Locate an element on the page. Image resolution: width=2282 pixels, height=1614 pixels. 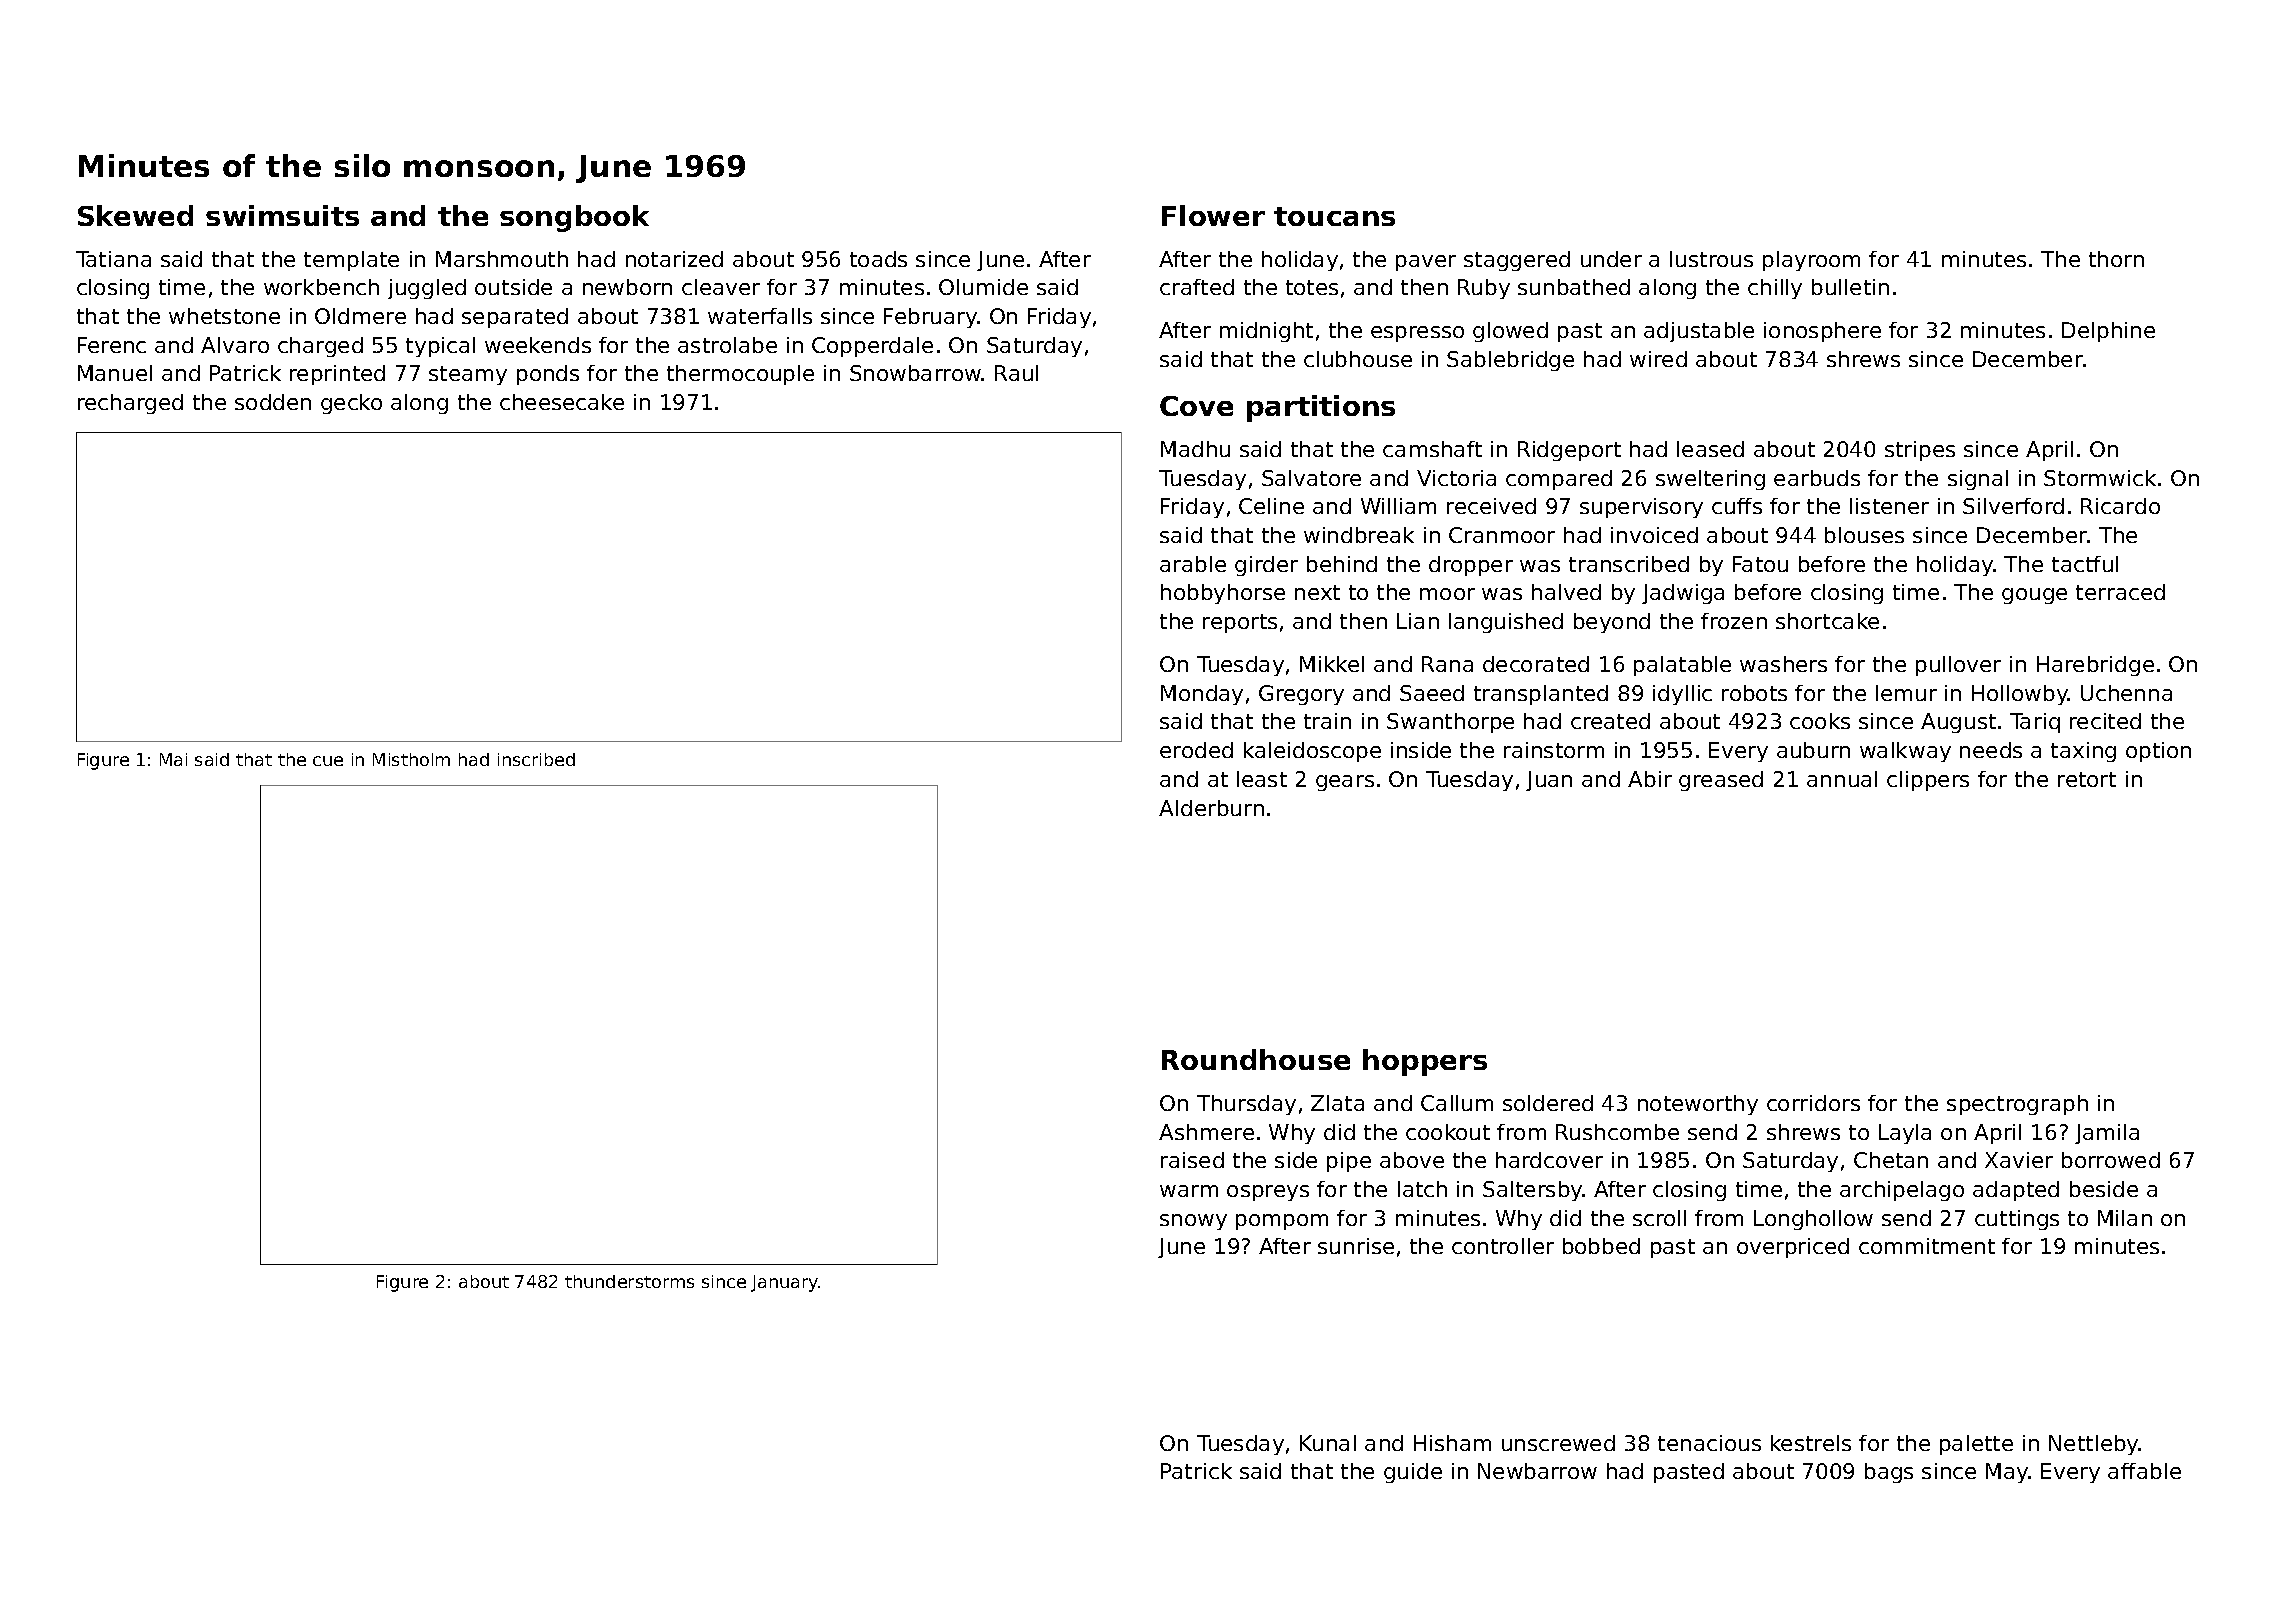
songbook is located at coordinates (574, 218).
